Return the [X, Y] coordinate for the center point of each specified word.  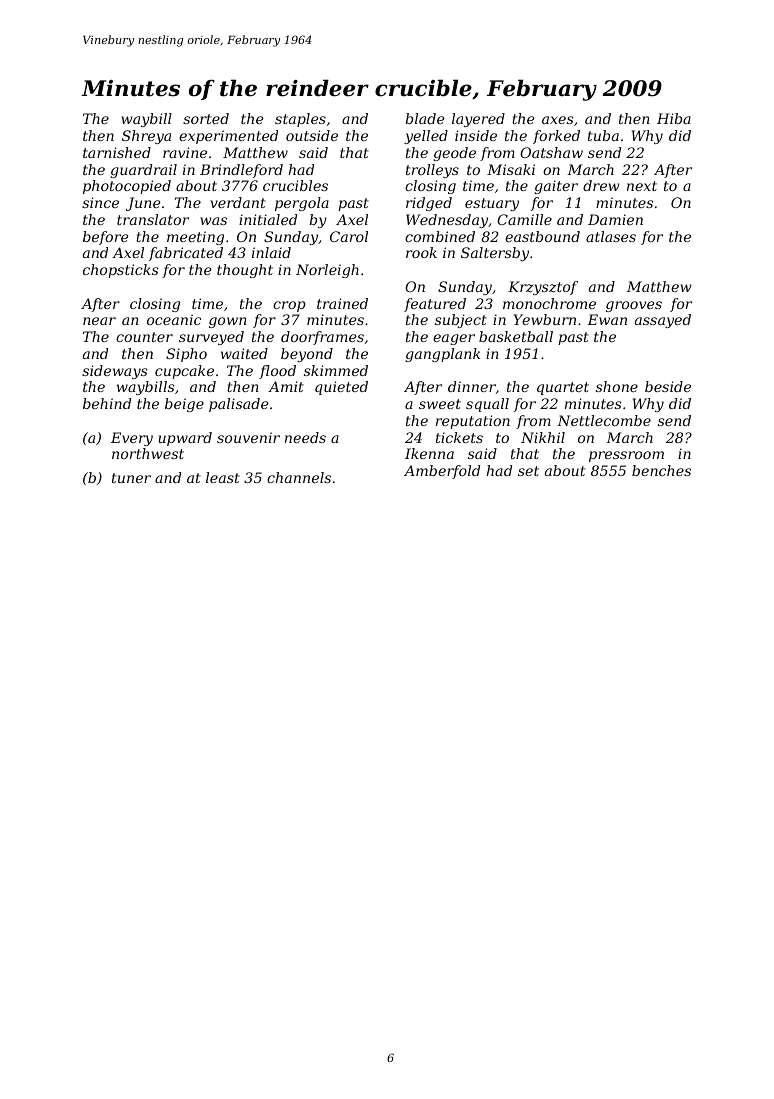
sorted [206, 118]
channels [299, 477]
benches [661, 470]
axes [557, 120]
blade [425, 118]
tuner [131, 478]
